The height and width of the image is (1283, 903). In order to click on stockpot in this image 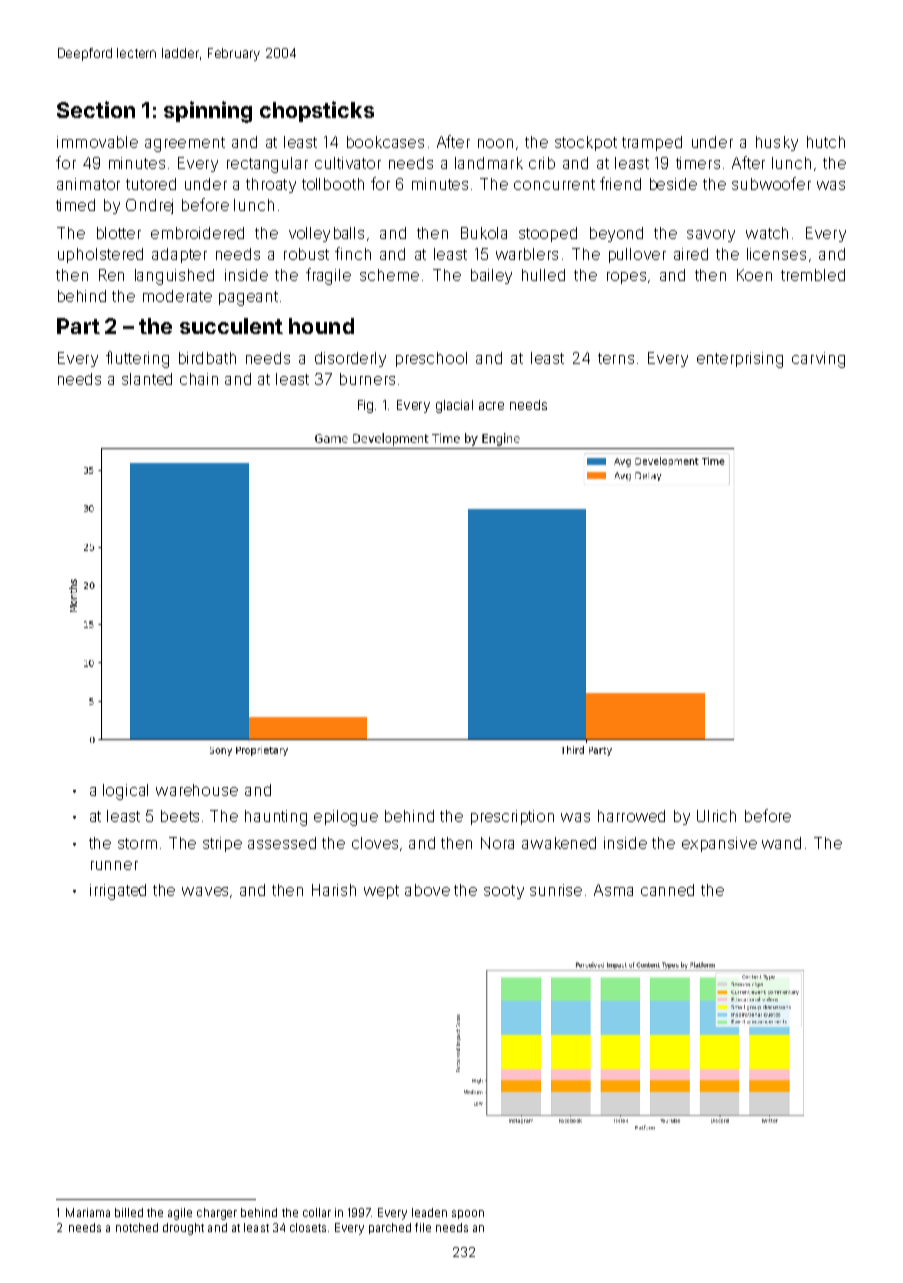, I will do `click(586, 143)`.
